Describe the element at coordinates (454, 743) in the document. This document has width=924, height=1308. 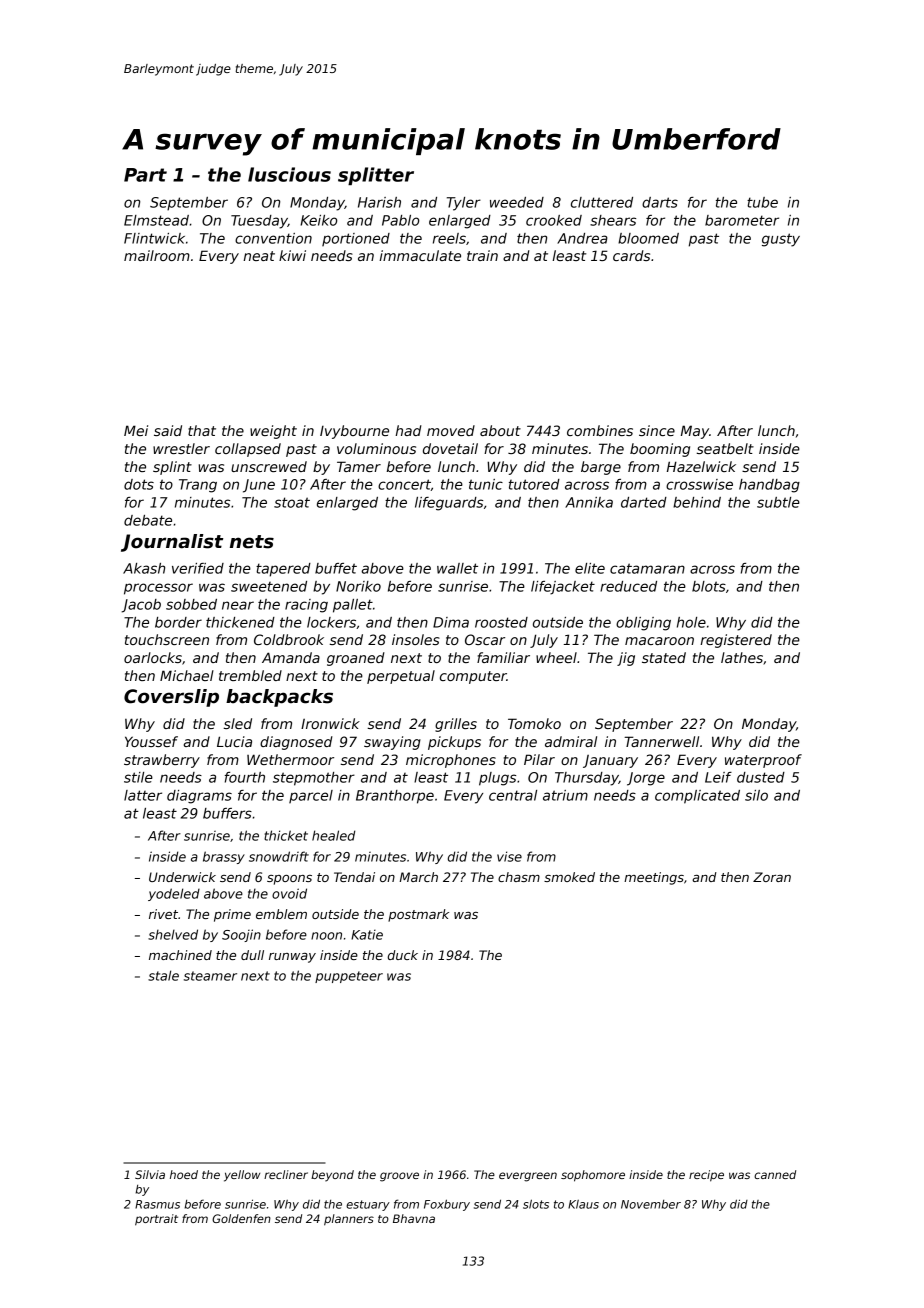
I see `pickups` at that location.
